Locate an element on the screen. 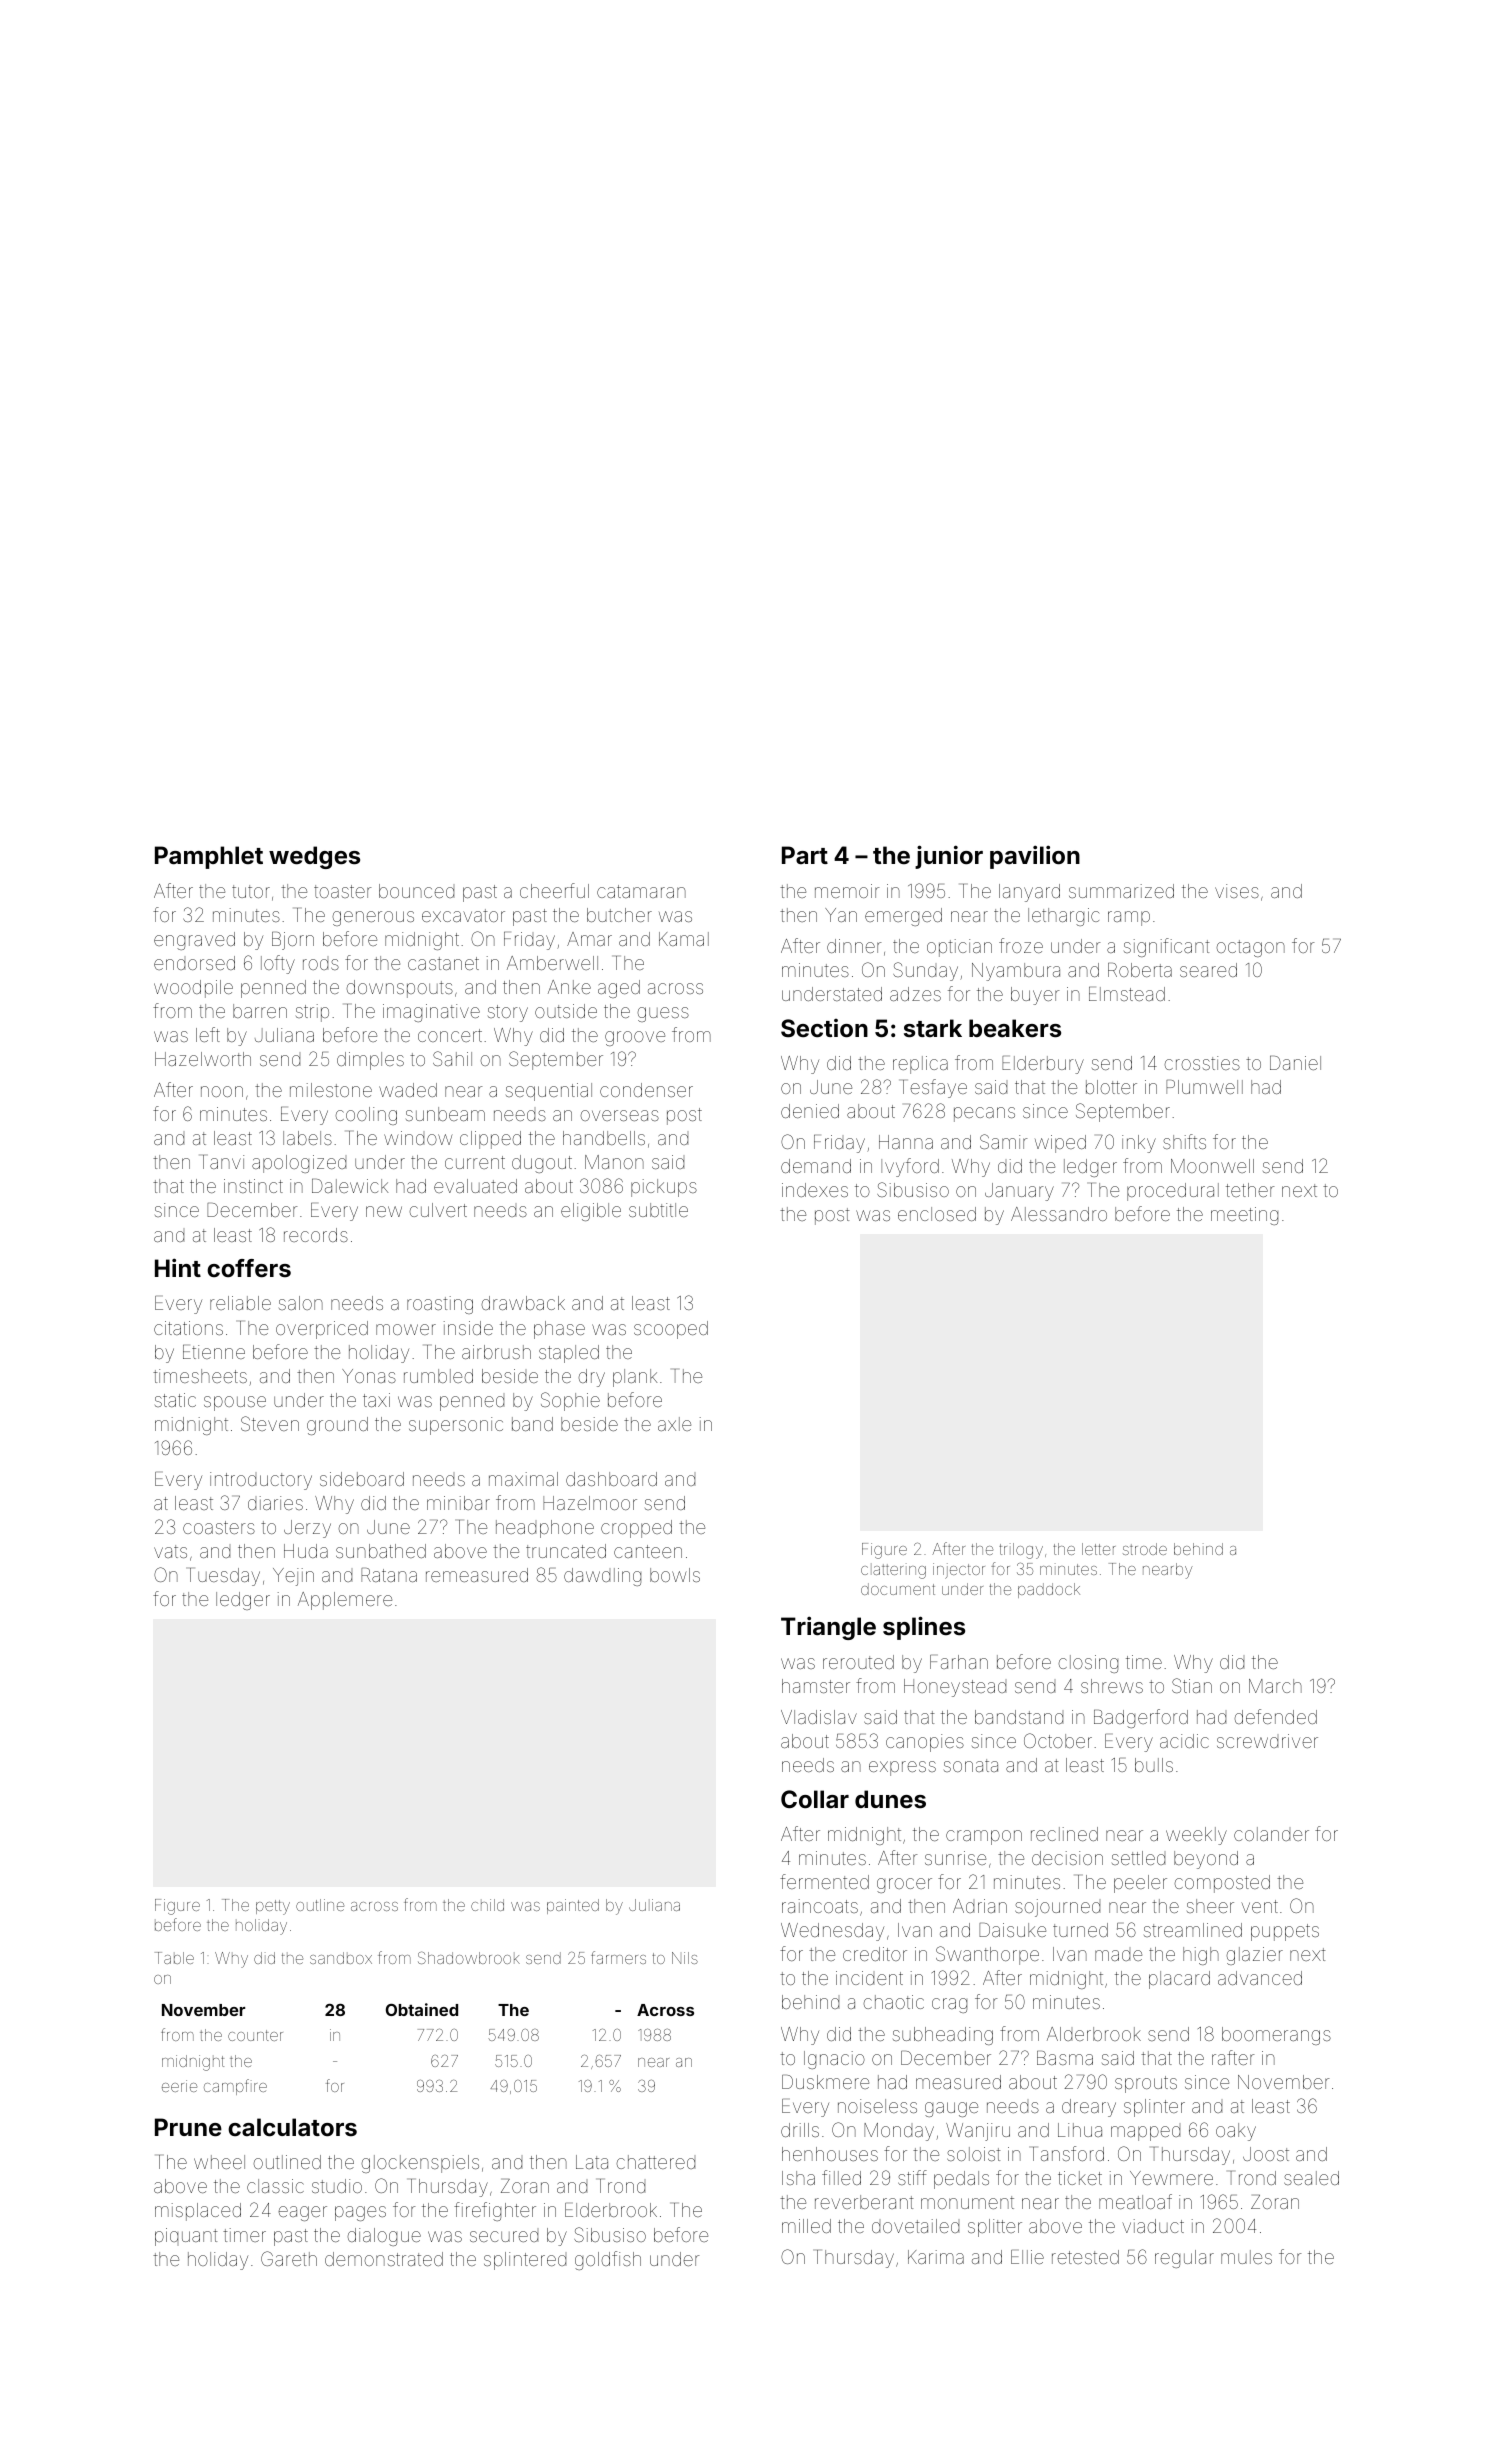 The width and height of the screenshot is (1496, 2464). vises is located at coordinates (1237, 891).
